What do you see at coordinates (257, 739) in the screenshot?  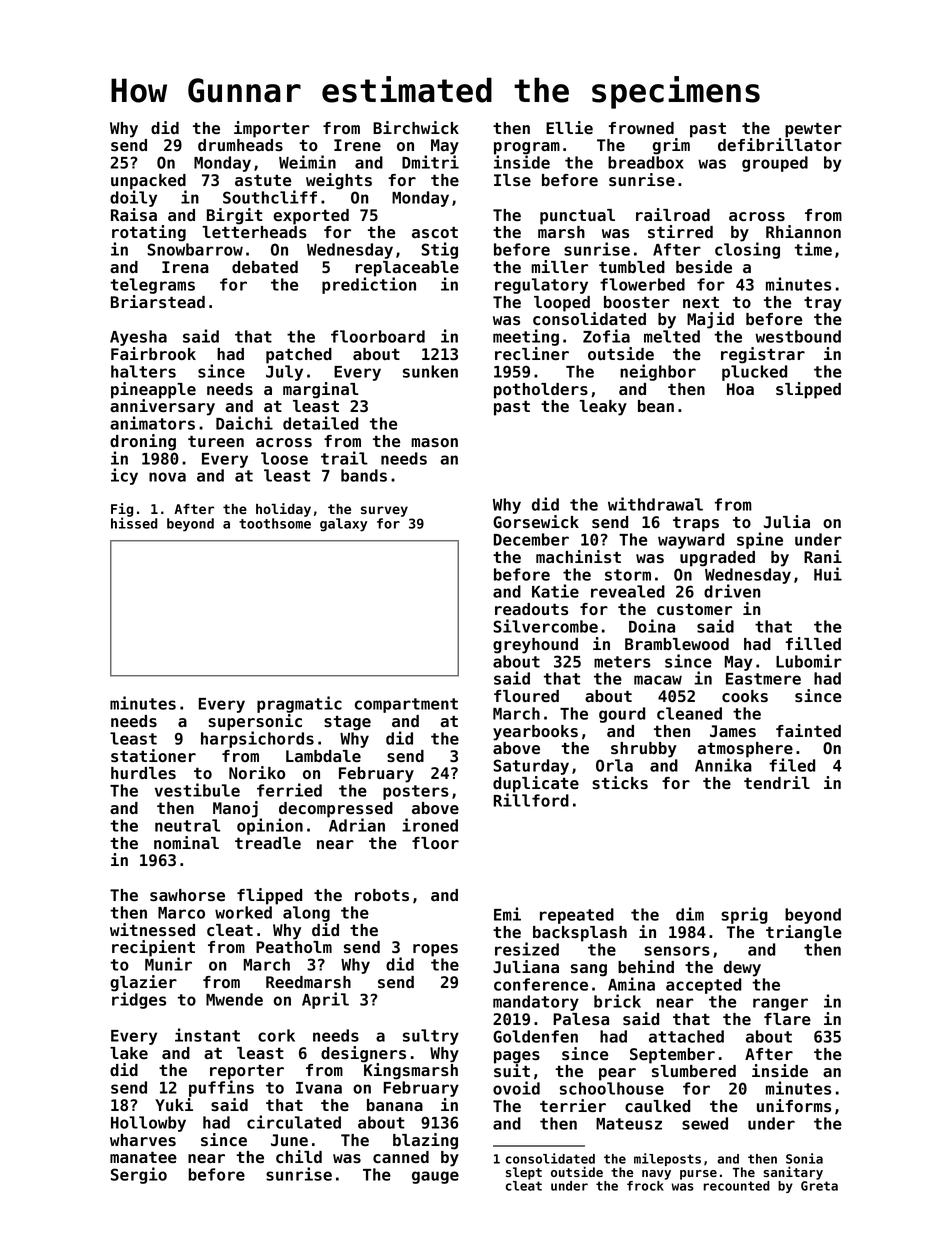 I see `harpsichords` at bounding box center [257, 739].
